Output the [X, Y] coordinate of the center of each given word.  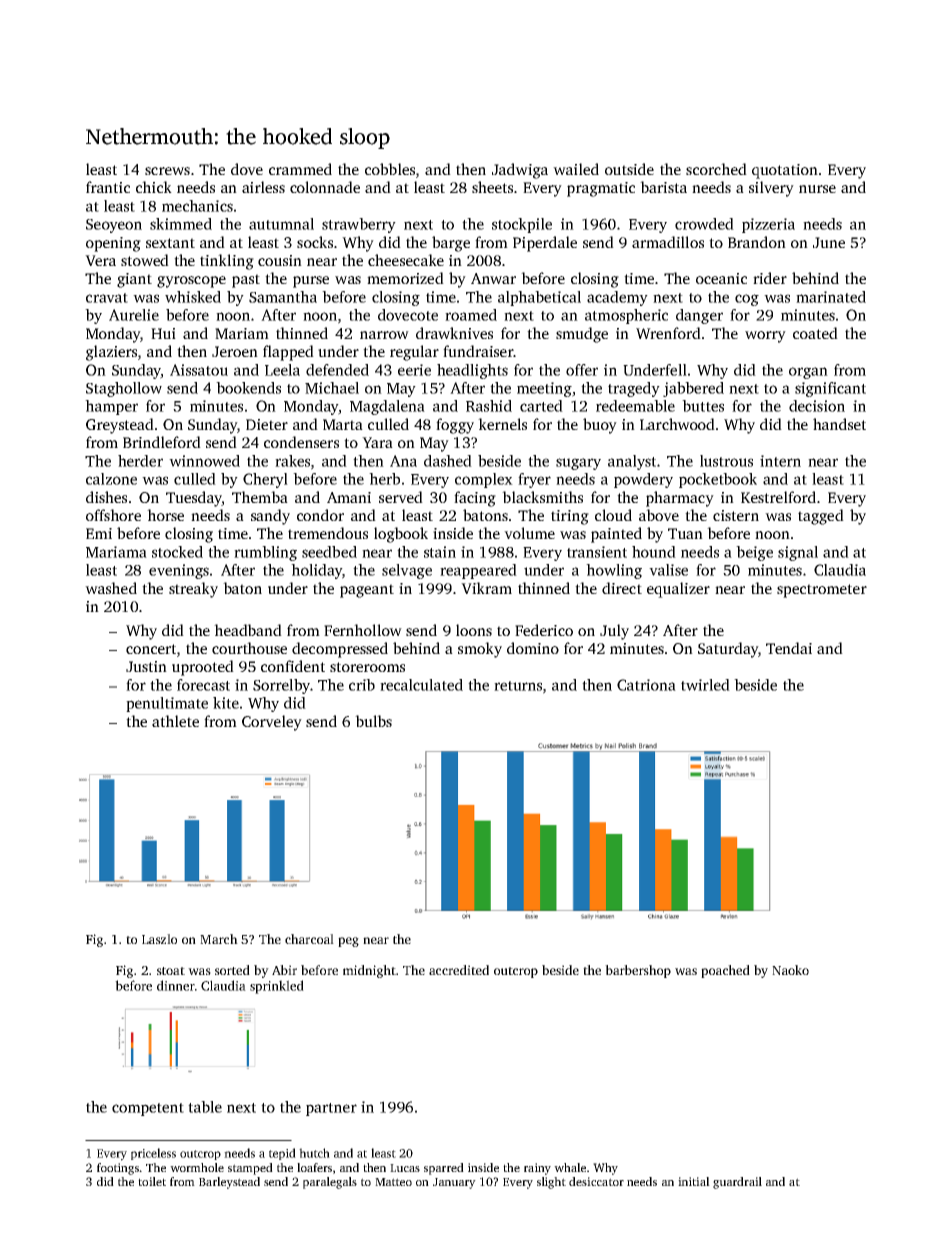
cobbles [390, 169]
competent [148, 1109]
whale [570, 1167]
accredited [459, 970]
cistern [736, 515]
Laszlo [159, 939]
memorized [405, 278]
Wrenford [668, 333]
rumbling [265, 553]
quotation [785, 171]
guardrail [737, 1183]
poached [725, 971]
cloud [613, 515]
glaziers [111, 353]
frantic [108, 187]
